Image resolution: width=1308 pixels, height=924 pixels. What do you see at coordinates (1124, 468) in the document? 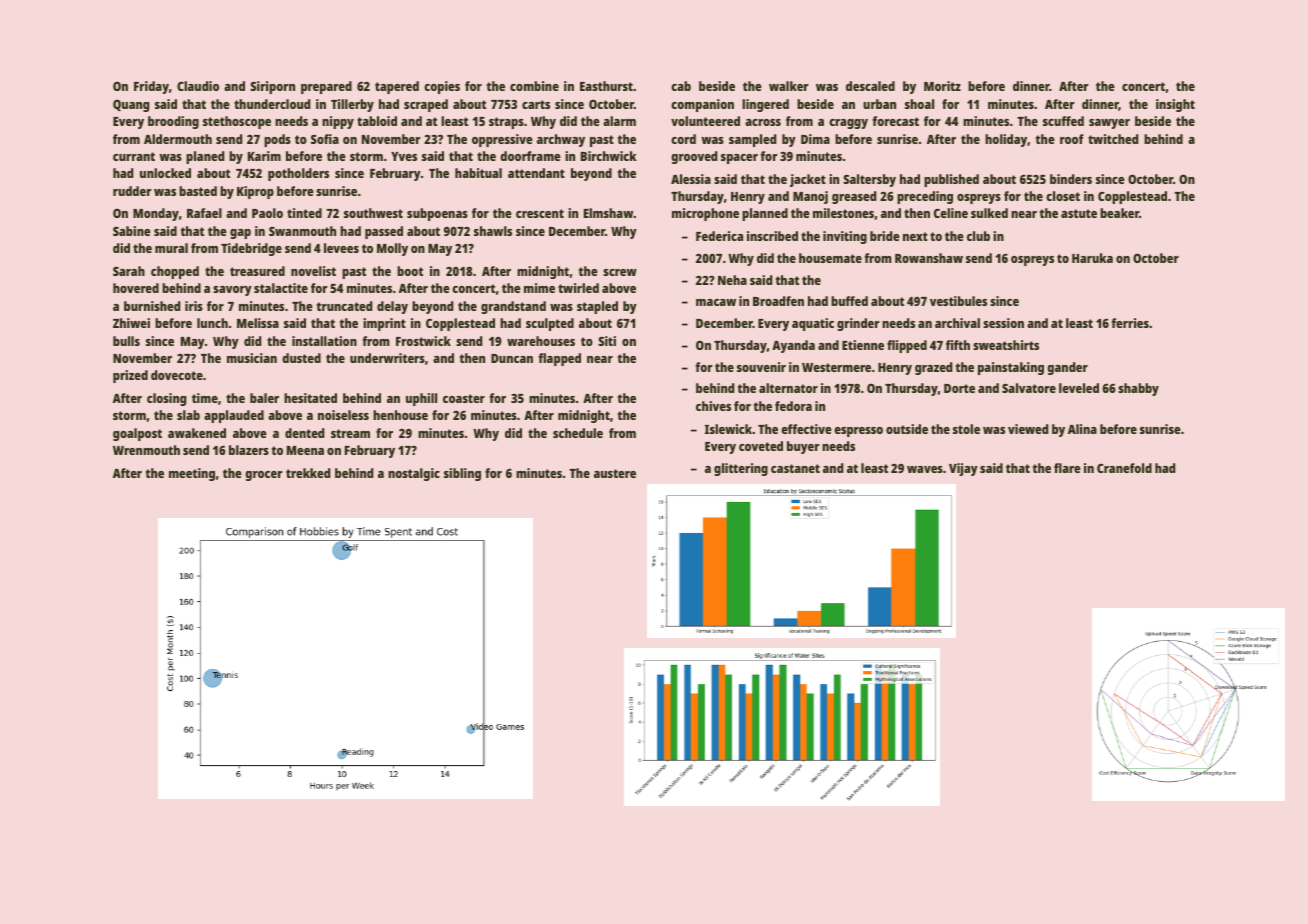
I see `Cranefold` at bounding box center [1124, 468].
